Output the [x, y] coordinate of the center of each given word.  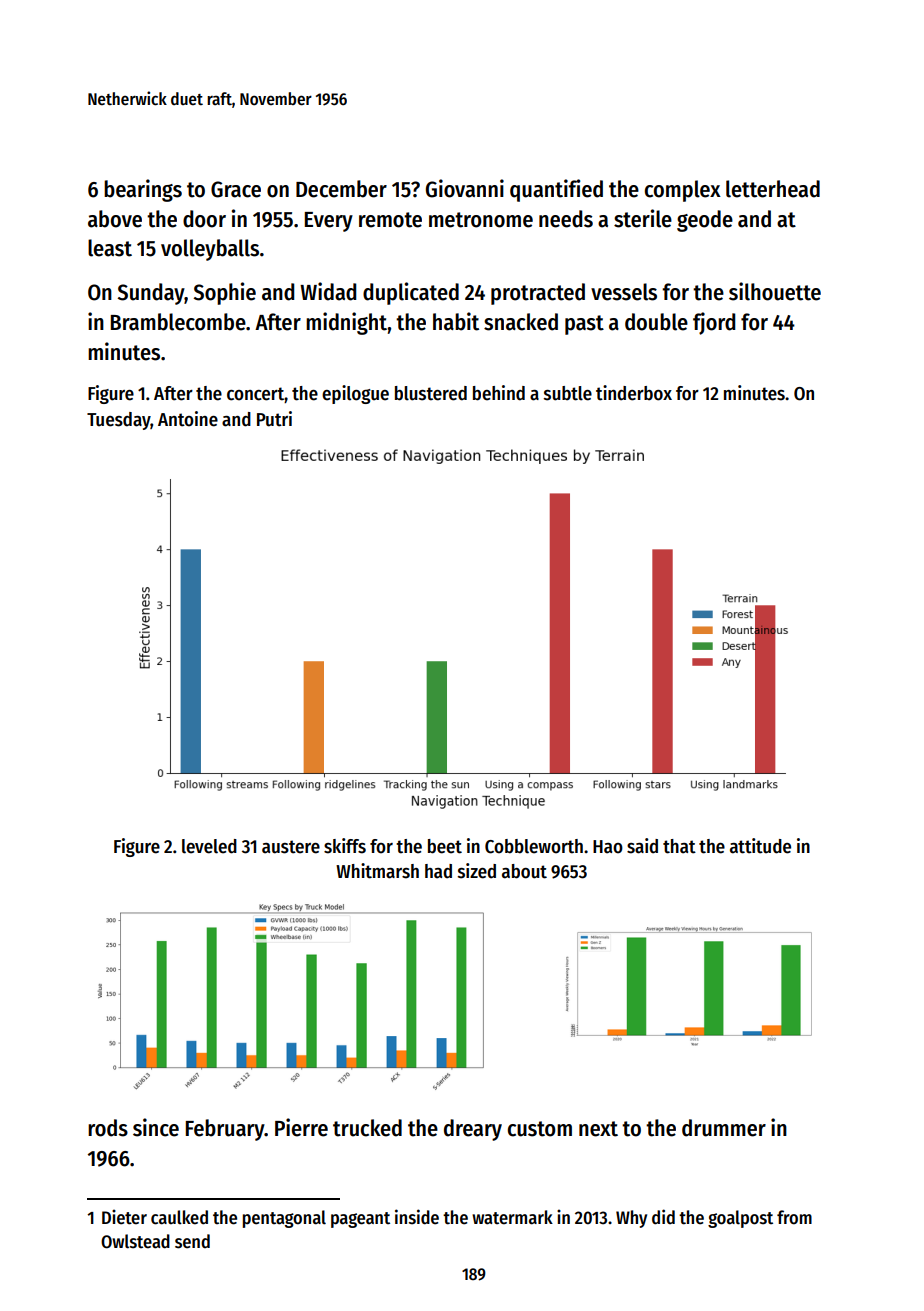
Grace [236, 189]
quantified [556, 190]
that [679, 846]
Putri [274, 419]
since [156, 1127]
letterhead [773, 189]
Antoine [188, 419]
